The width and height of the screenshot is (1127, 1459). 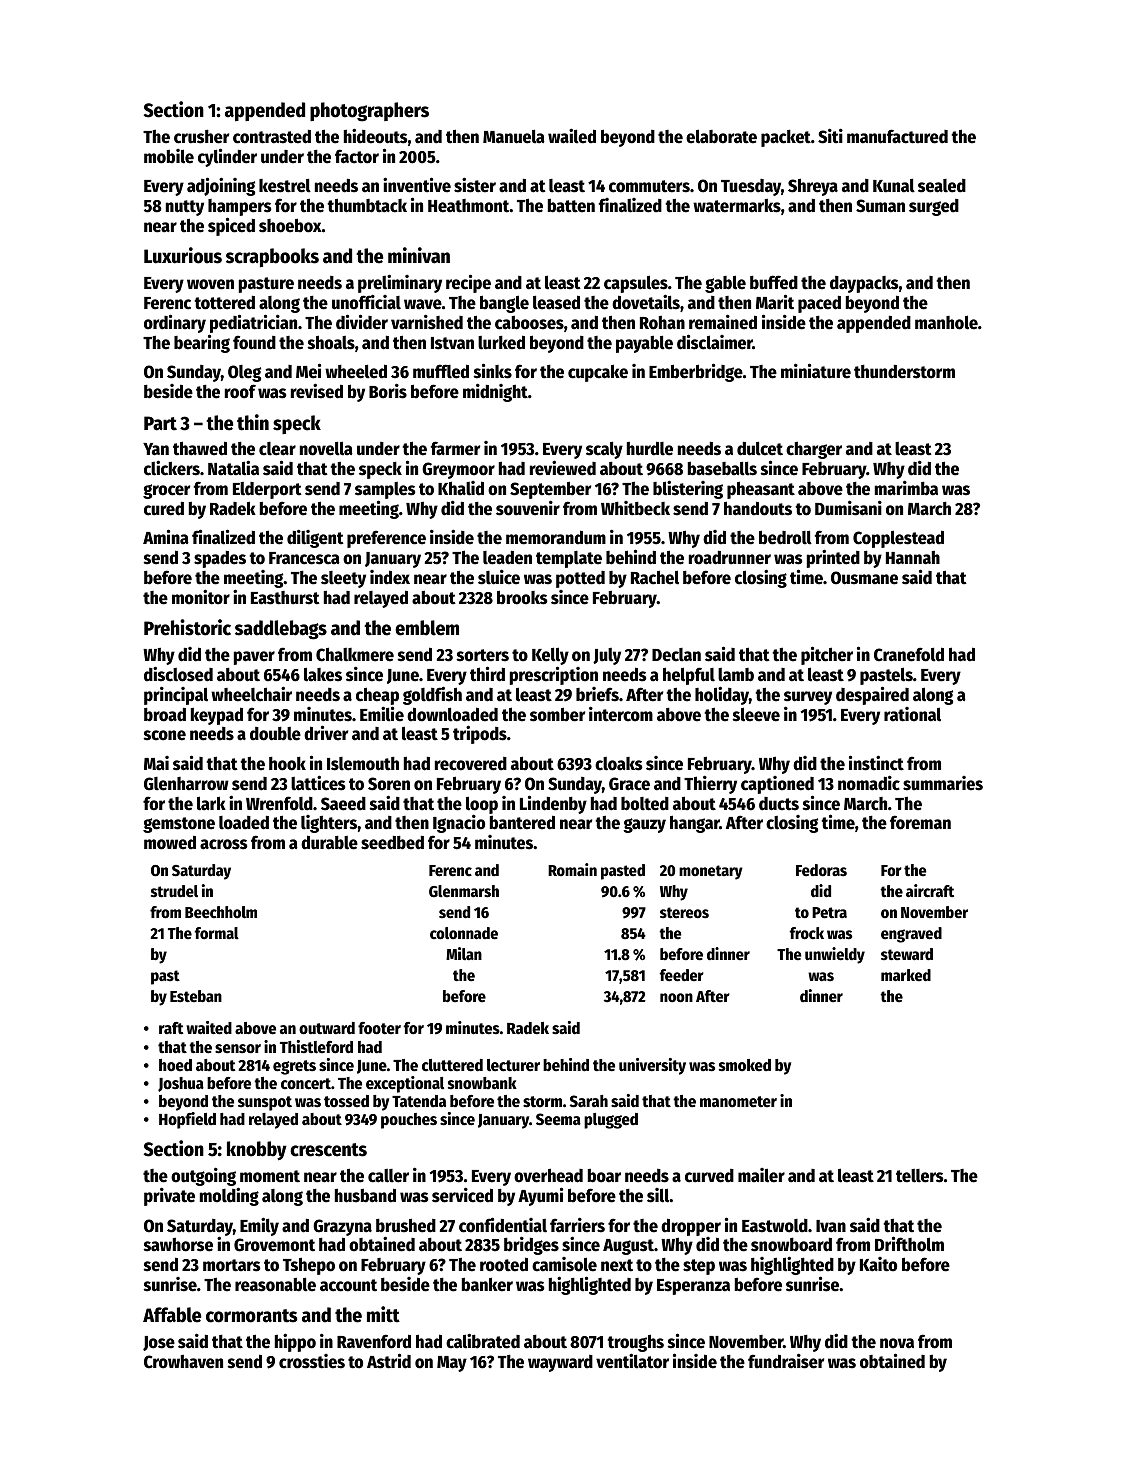 What do you see at coordinates (183, 1362) in the screenshot?
I see `Crowhaven` at bounding box center [183, 1362].
